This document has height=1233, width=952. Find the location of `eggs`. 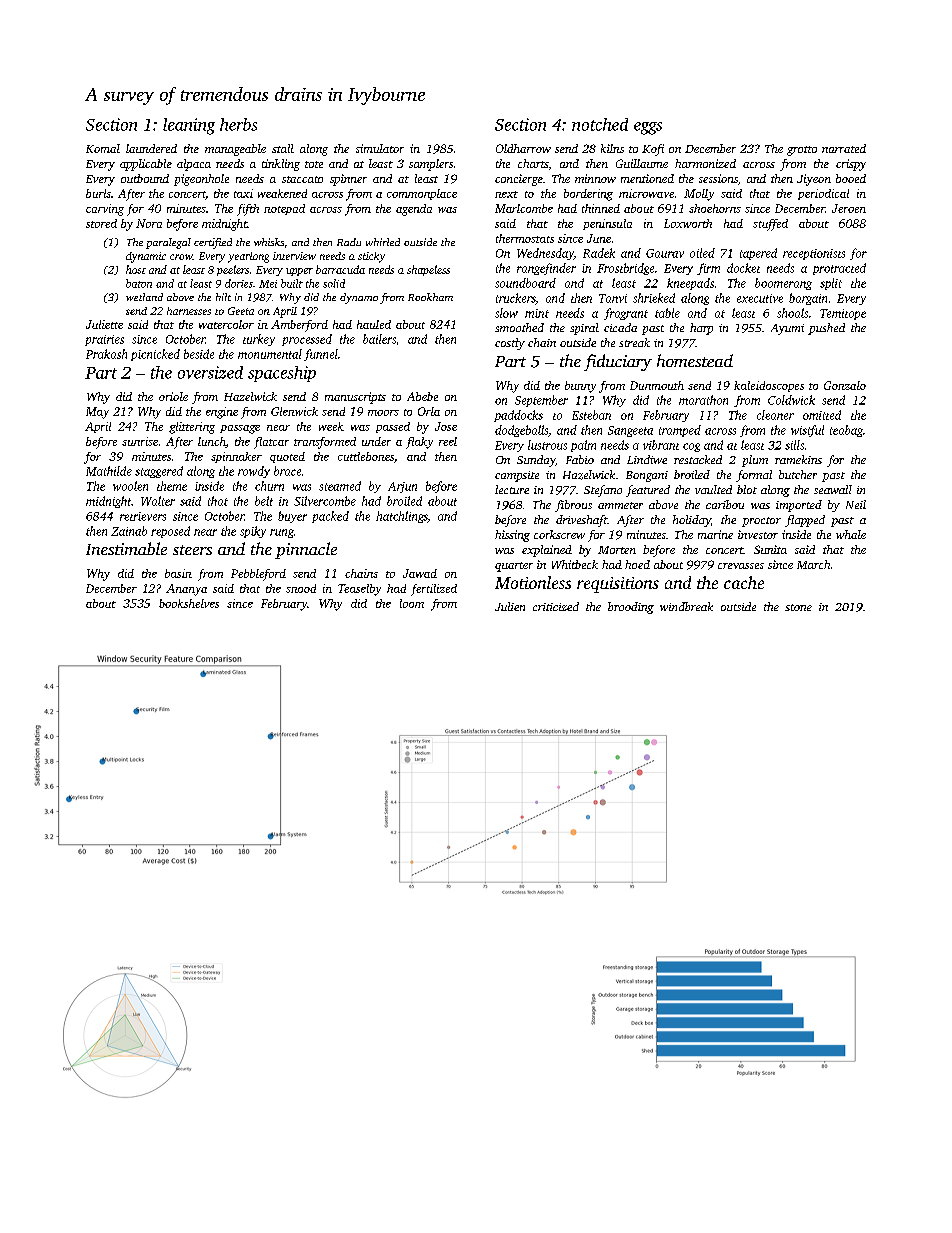

eggs is located at coordinates (648, 128).
